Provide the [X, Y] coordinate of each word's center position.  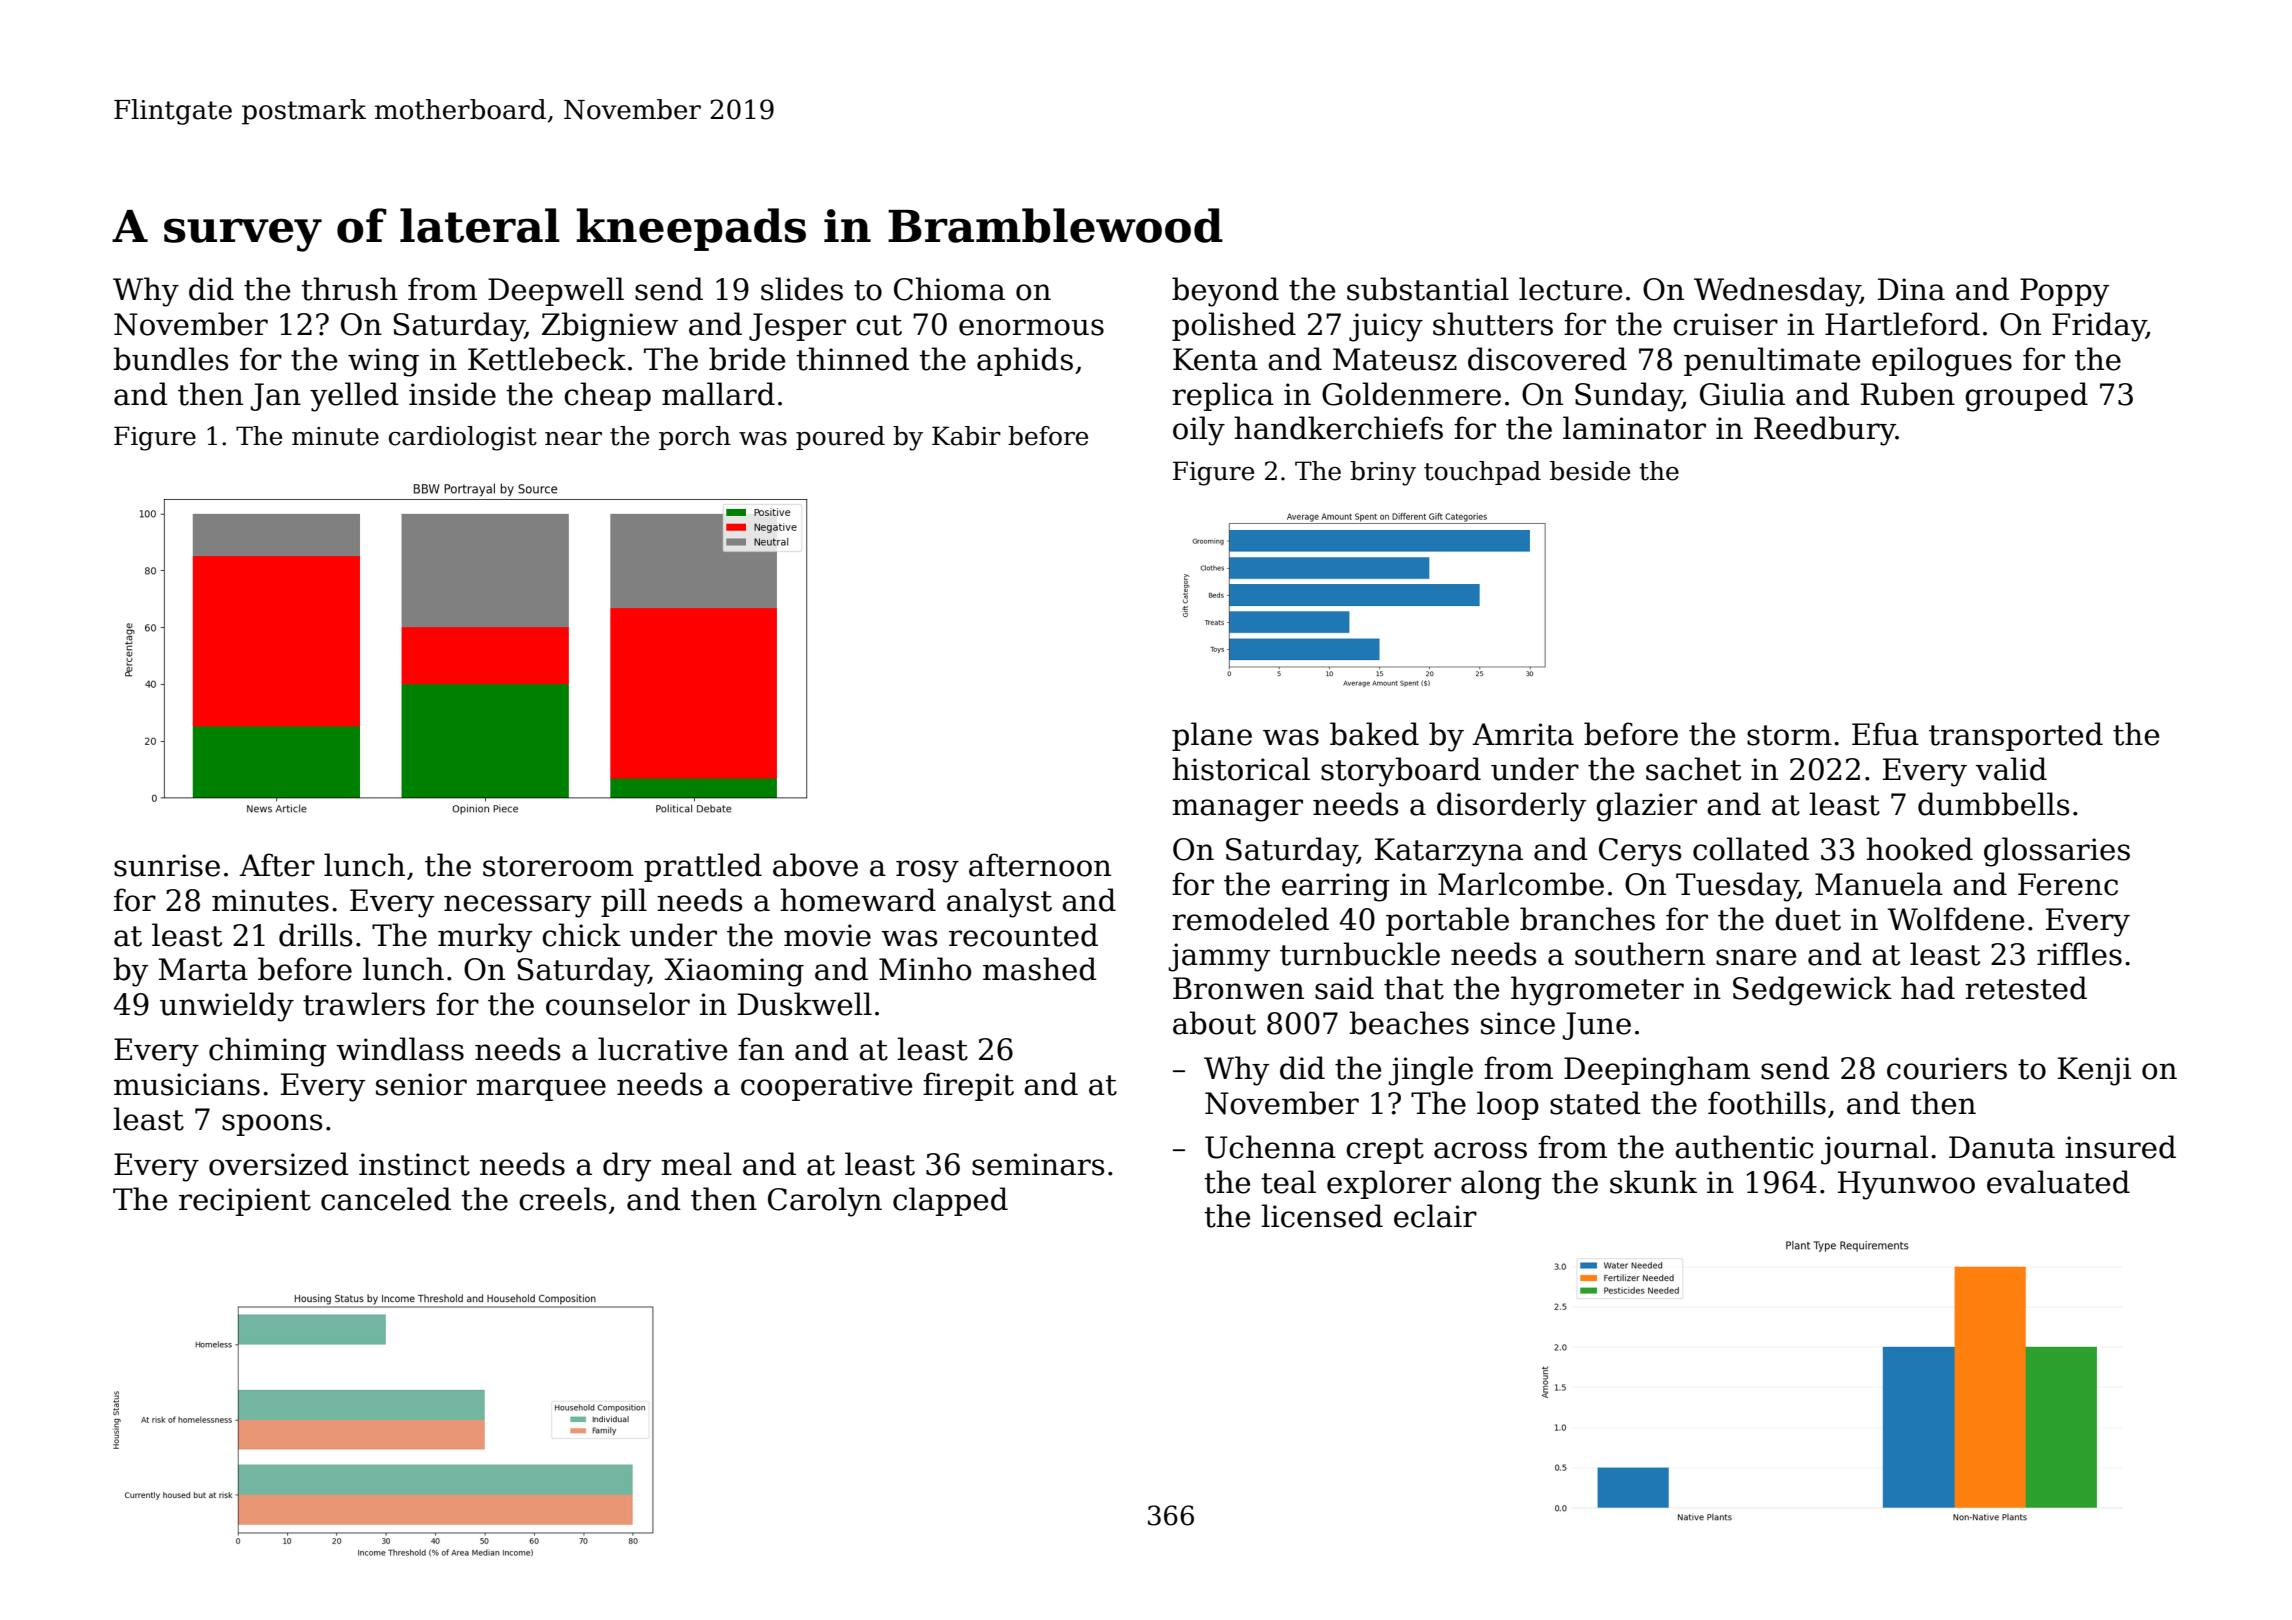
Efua [1885, 734]
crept [1385, 1151]
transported [2016, 736]
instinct [414, 1164]
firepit [968, 1086]
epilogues [1942, 362]
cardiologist [463, 438]
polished [1234, 326]
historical [1241, 769]
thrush [349, 289]
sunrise [167, 865]
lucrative [662, 1049]
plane [1212, 736]
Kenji [2094, 1071]
